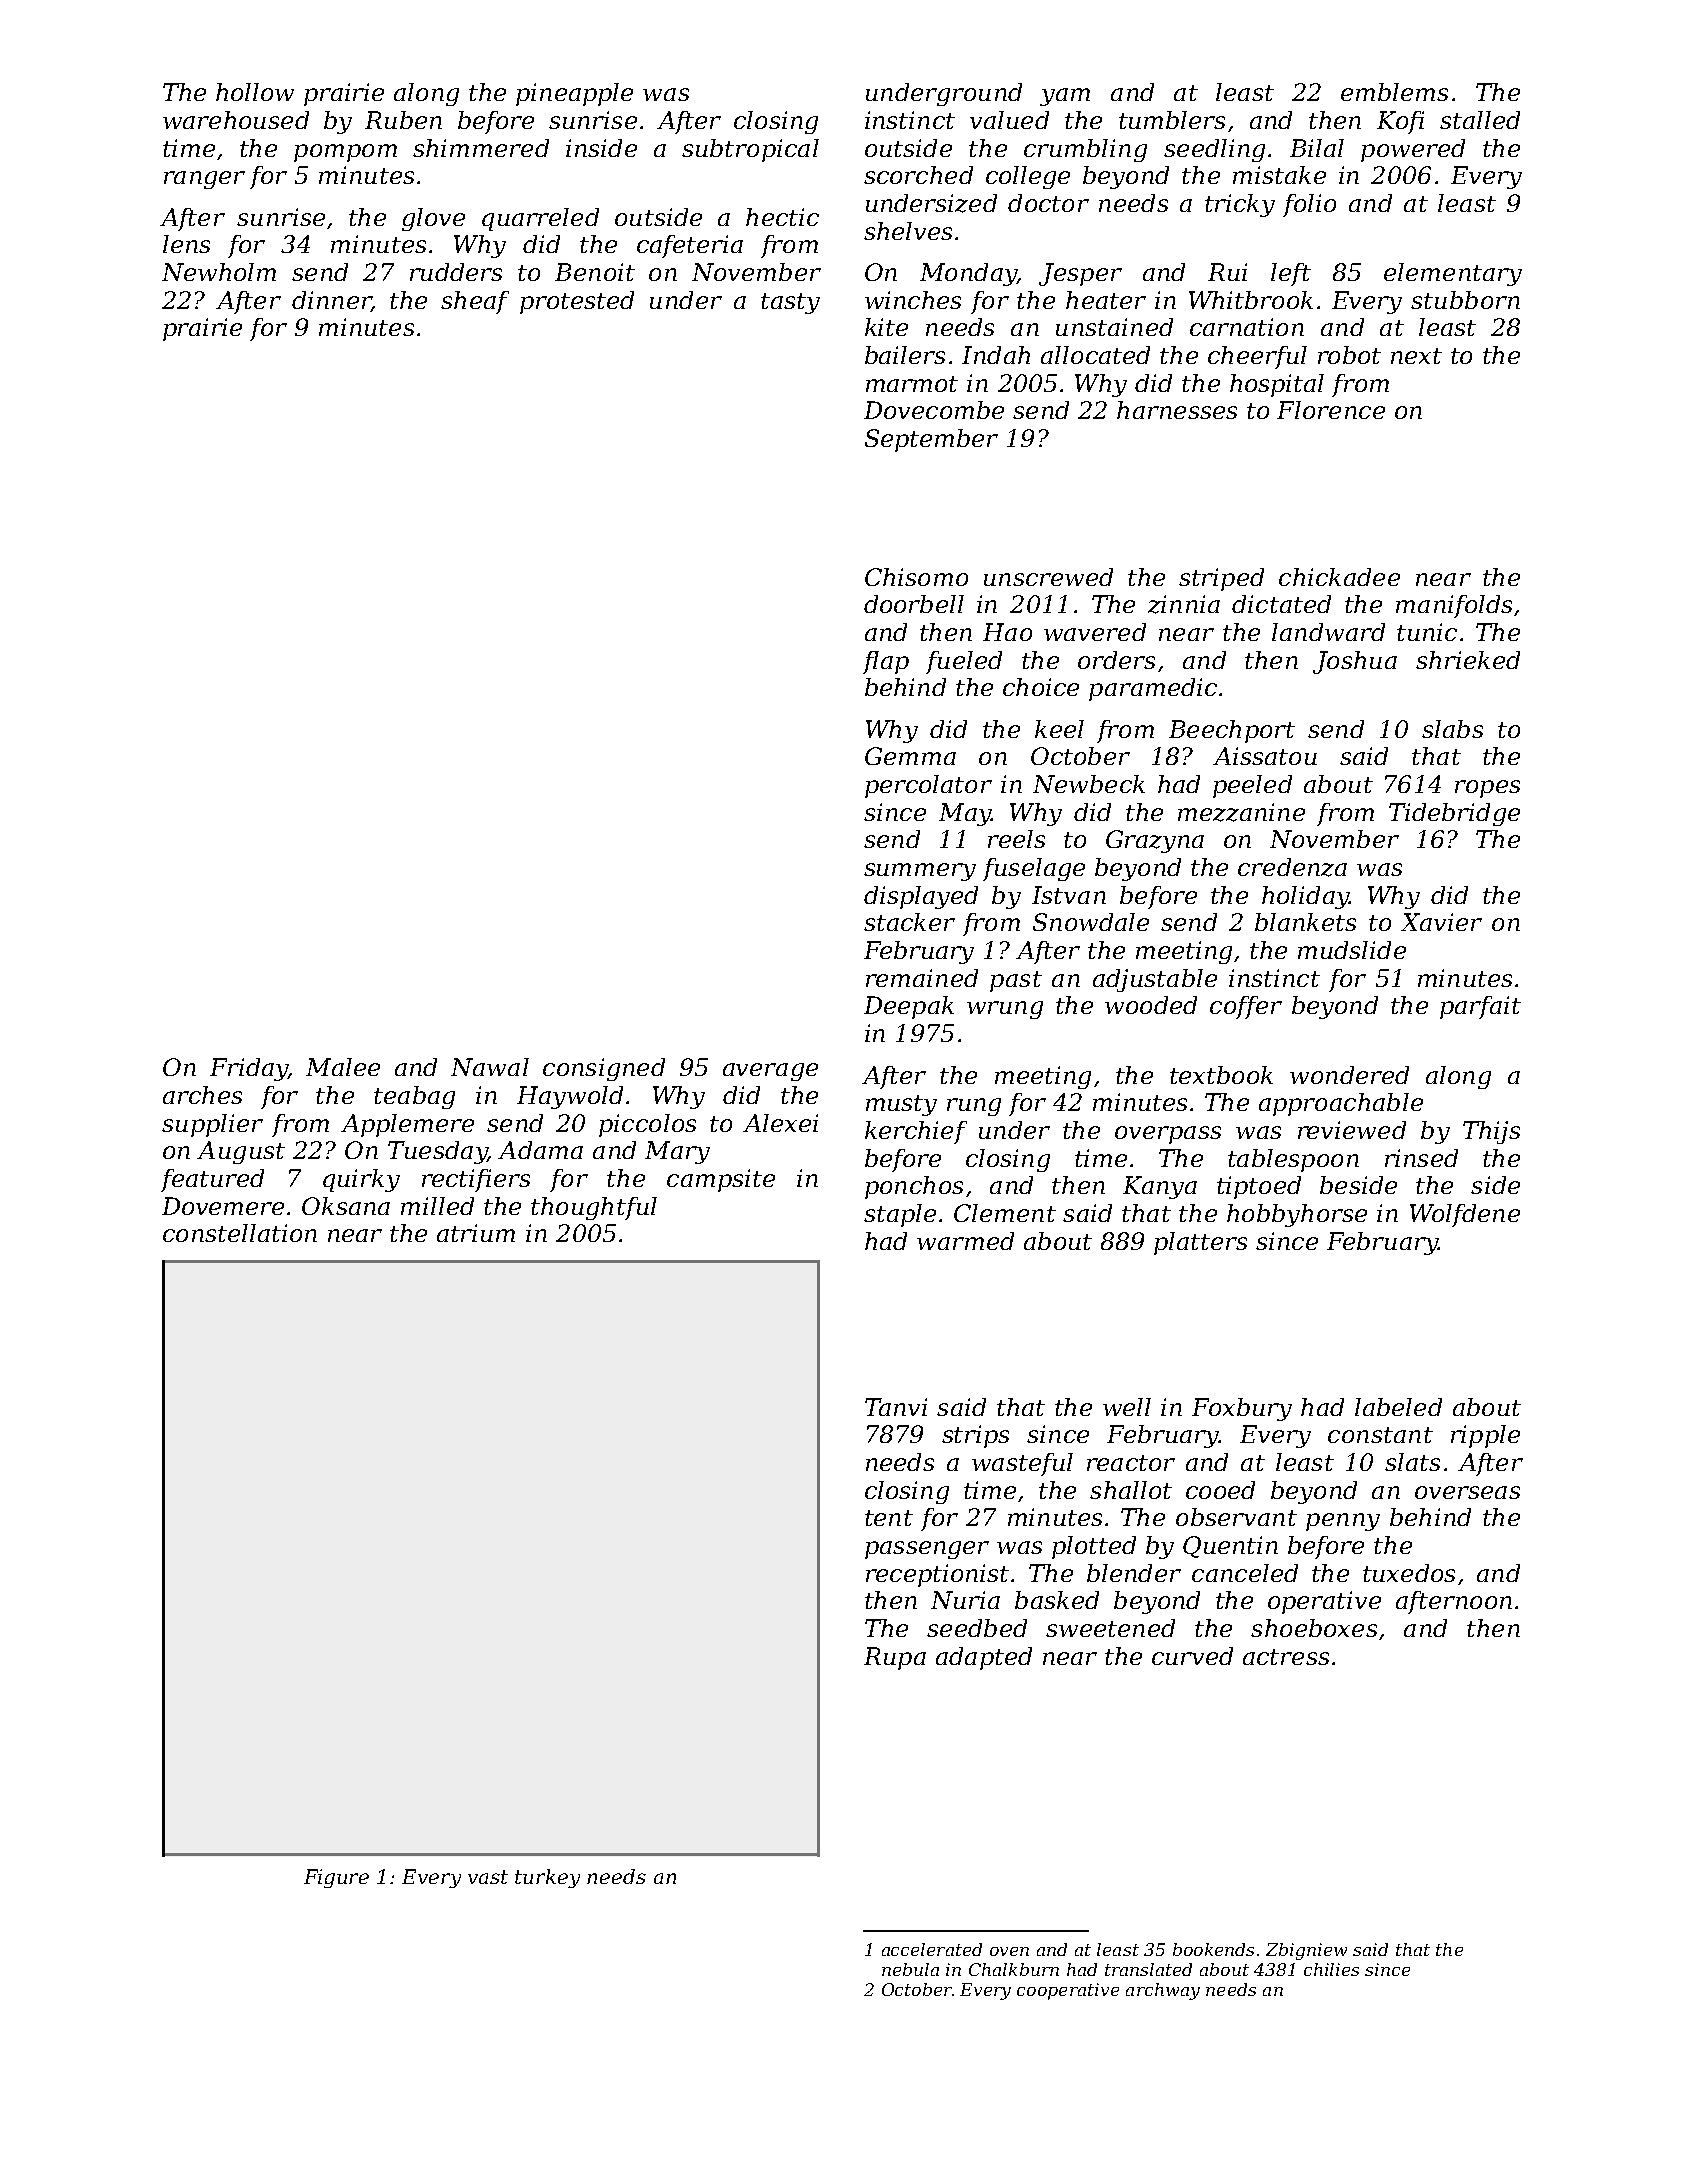 This screenshot has width=1683, height=2178. What do you see at coordinates (343, 1067) in the screenshot?
I see `Malee` at bounding box center [343, 1067].
